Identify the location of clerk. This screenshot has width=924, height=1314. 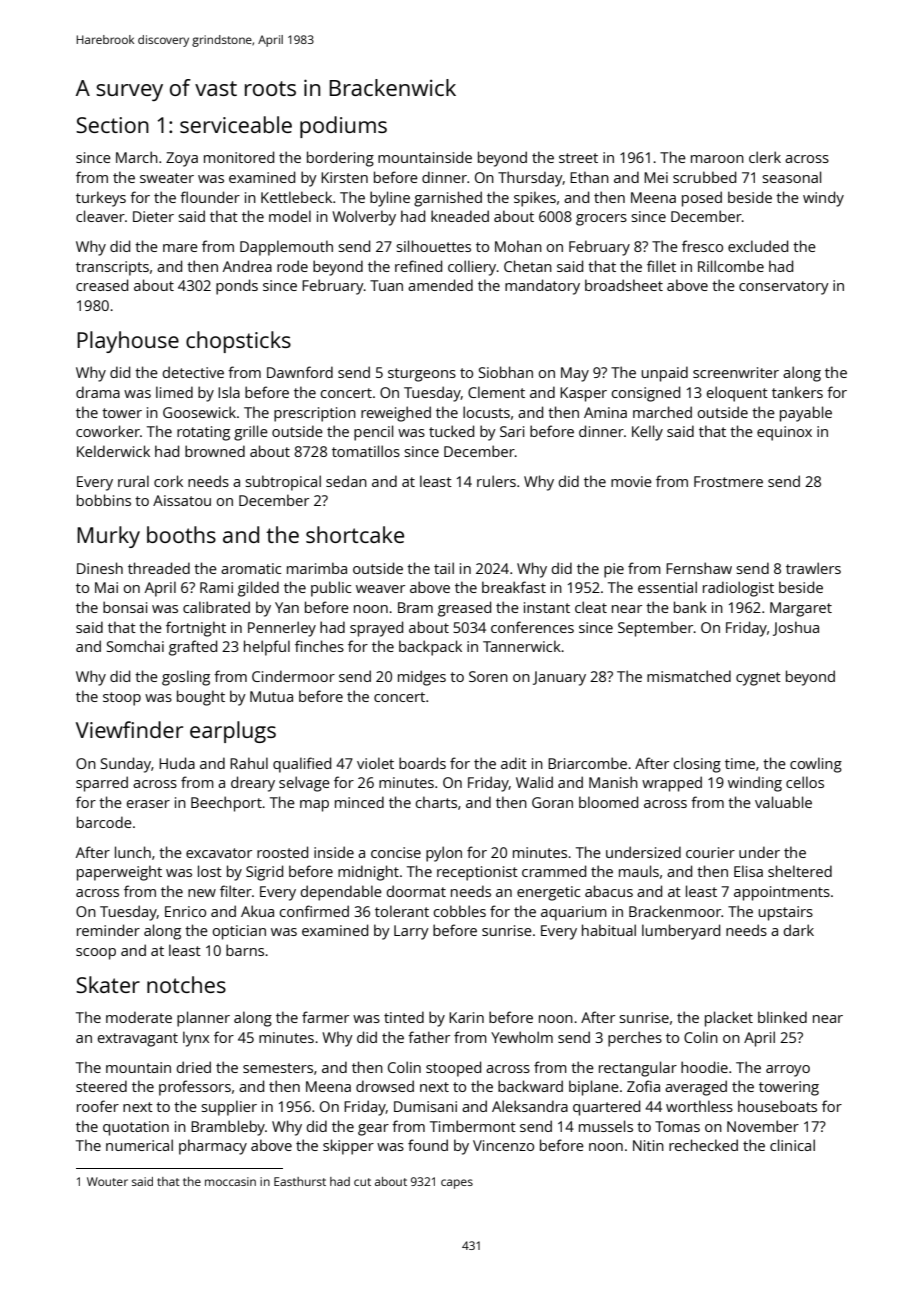
(765, 157).
